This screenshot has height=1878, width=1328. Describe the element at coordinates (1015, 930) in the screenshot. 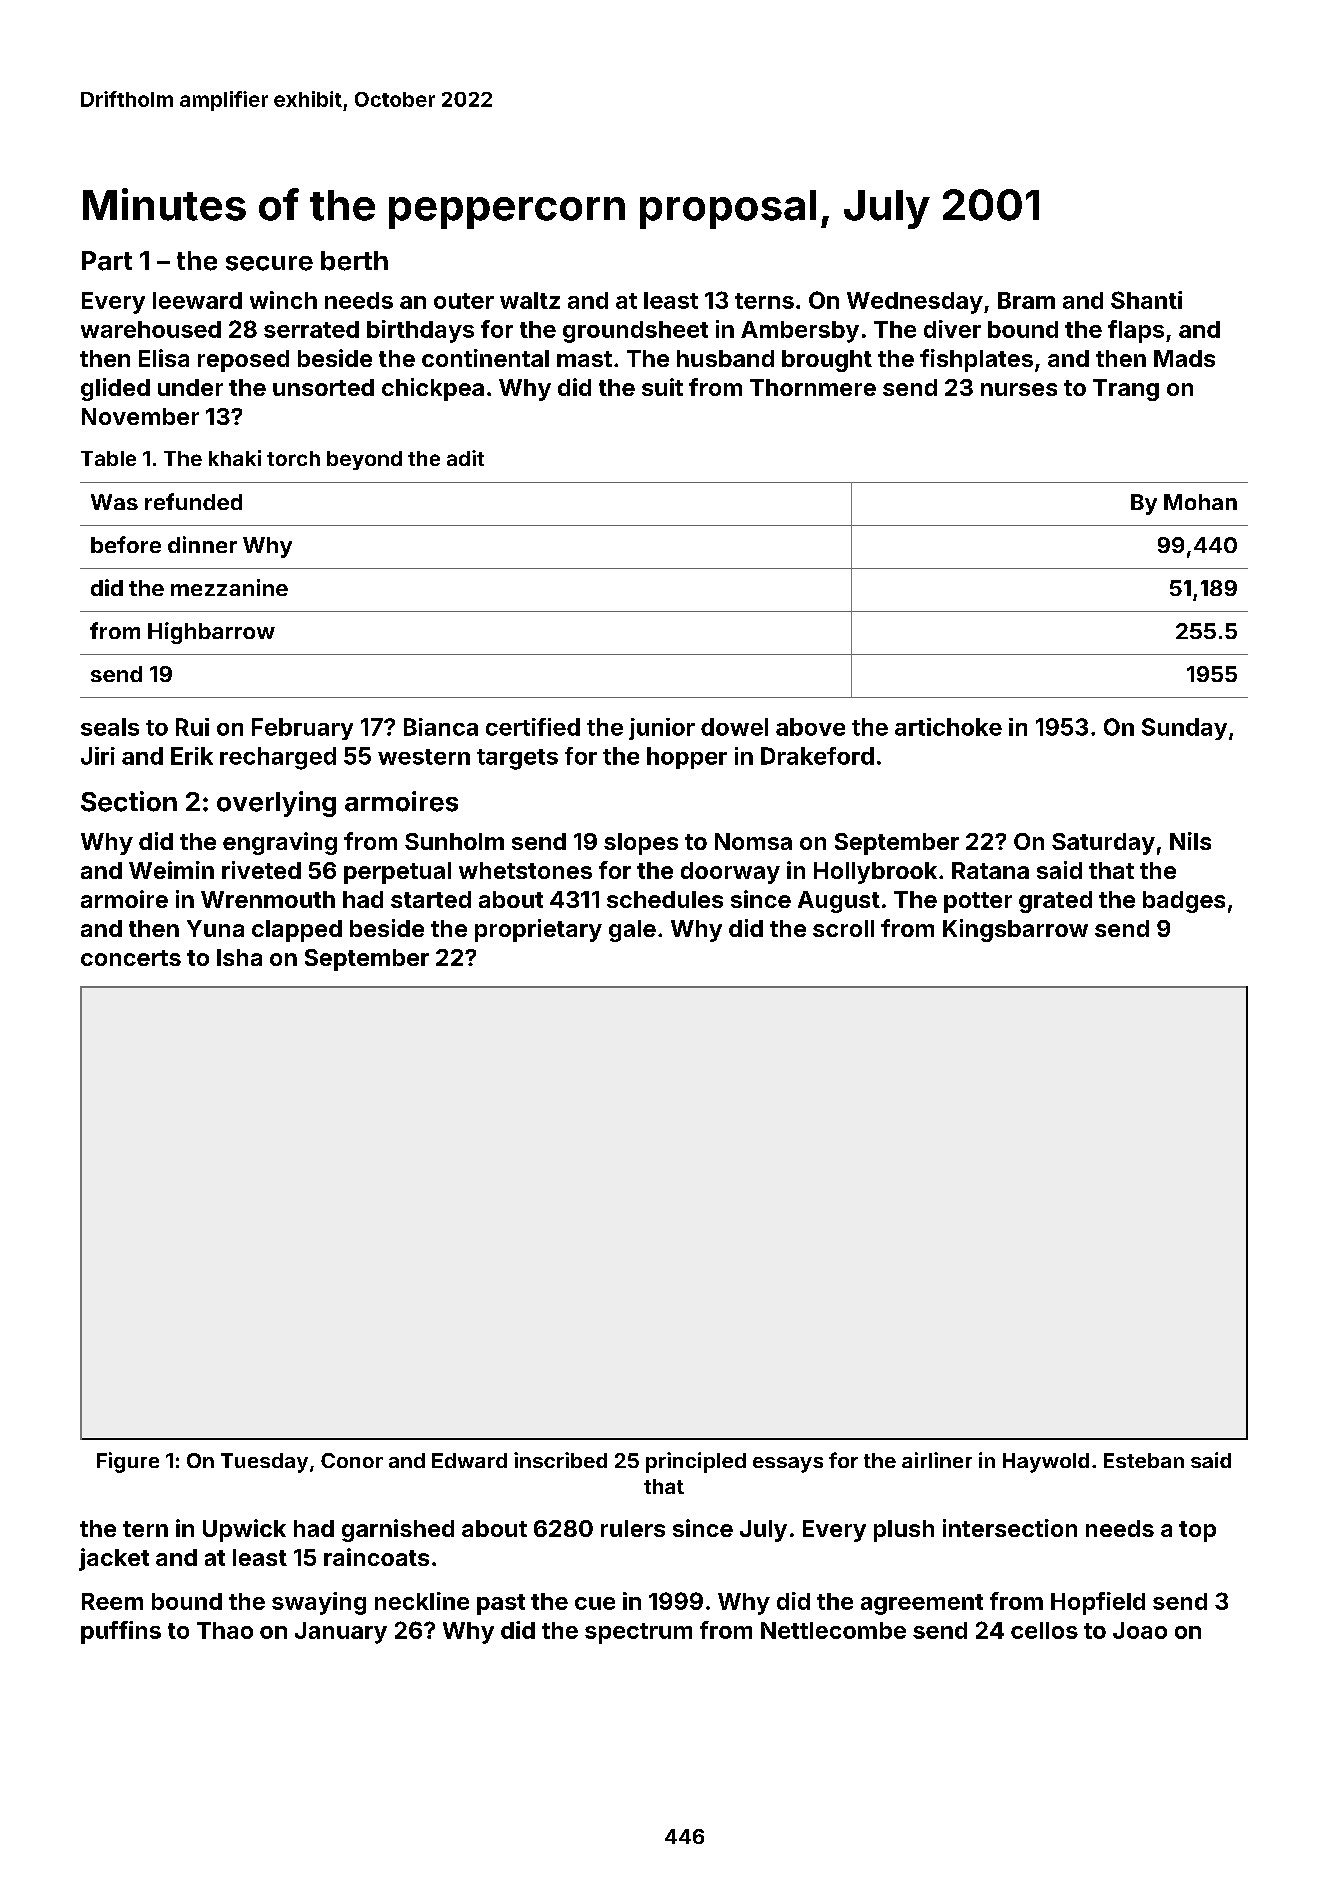

I see `Kingsbarrow` at that location.
